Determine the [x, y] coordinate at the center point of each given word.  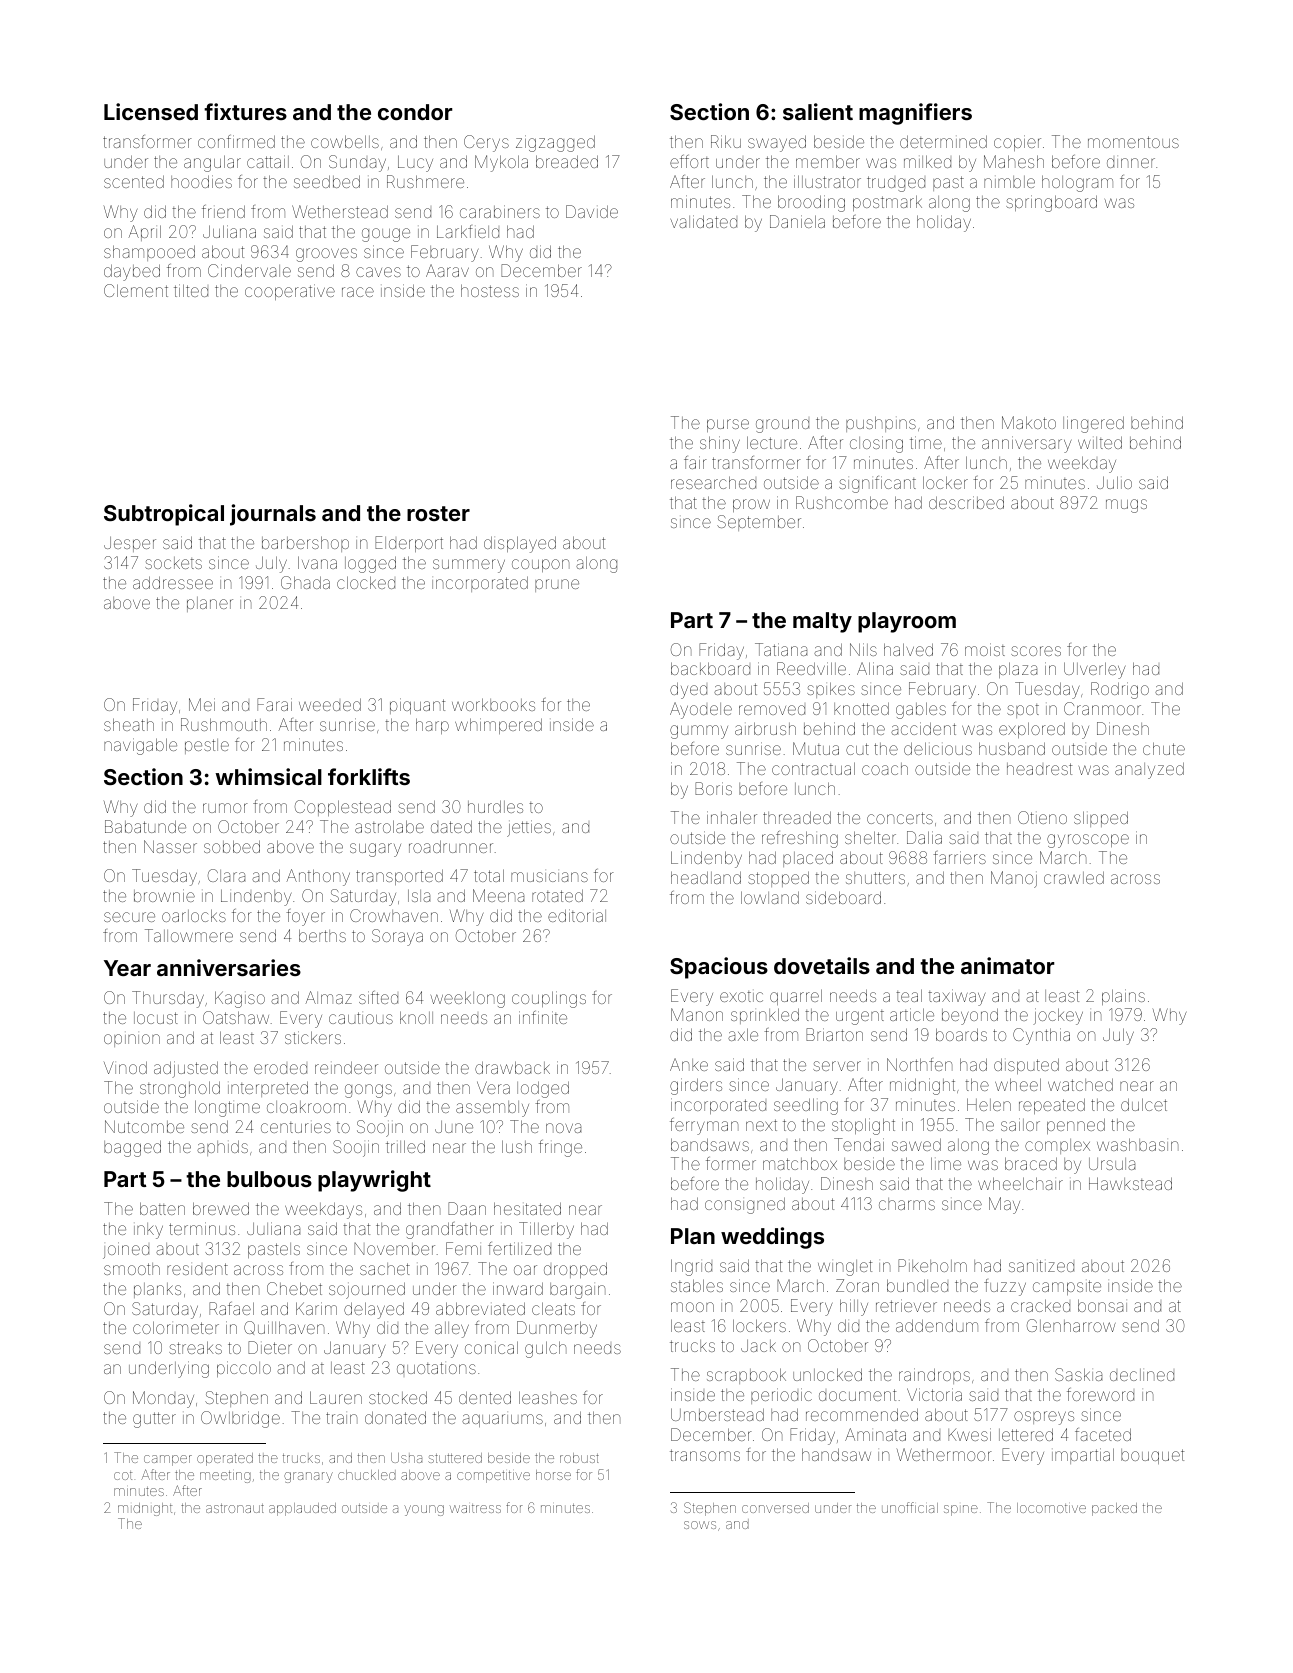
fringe [560, 1148]
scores [1036, 651]
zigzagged [555, 143]
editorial [577, 915]
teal [909, 995]
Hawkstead [1130, 1183]
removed [772, 710]
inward [518, 1288]
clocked [366, 582]
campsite [1067, 1287]
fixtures [245, 111]
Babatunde [145, 826]
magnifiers [915, 114]
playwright [374, 1181]
